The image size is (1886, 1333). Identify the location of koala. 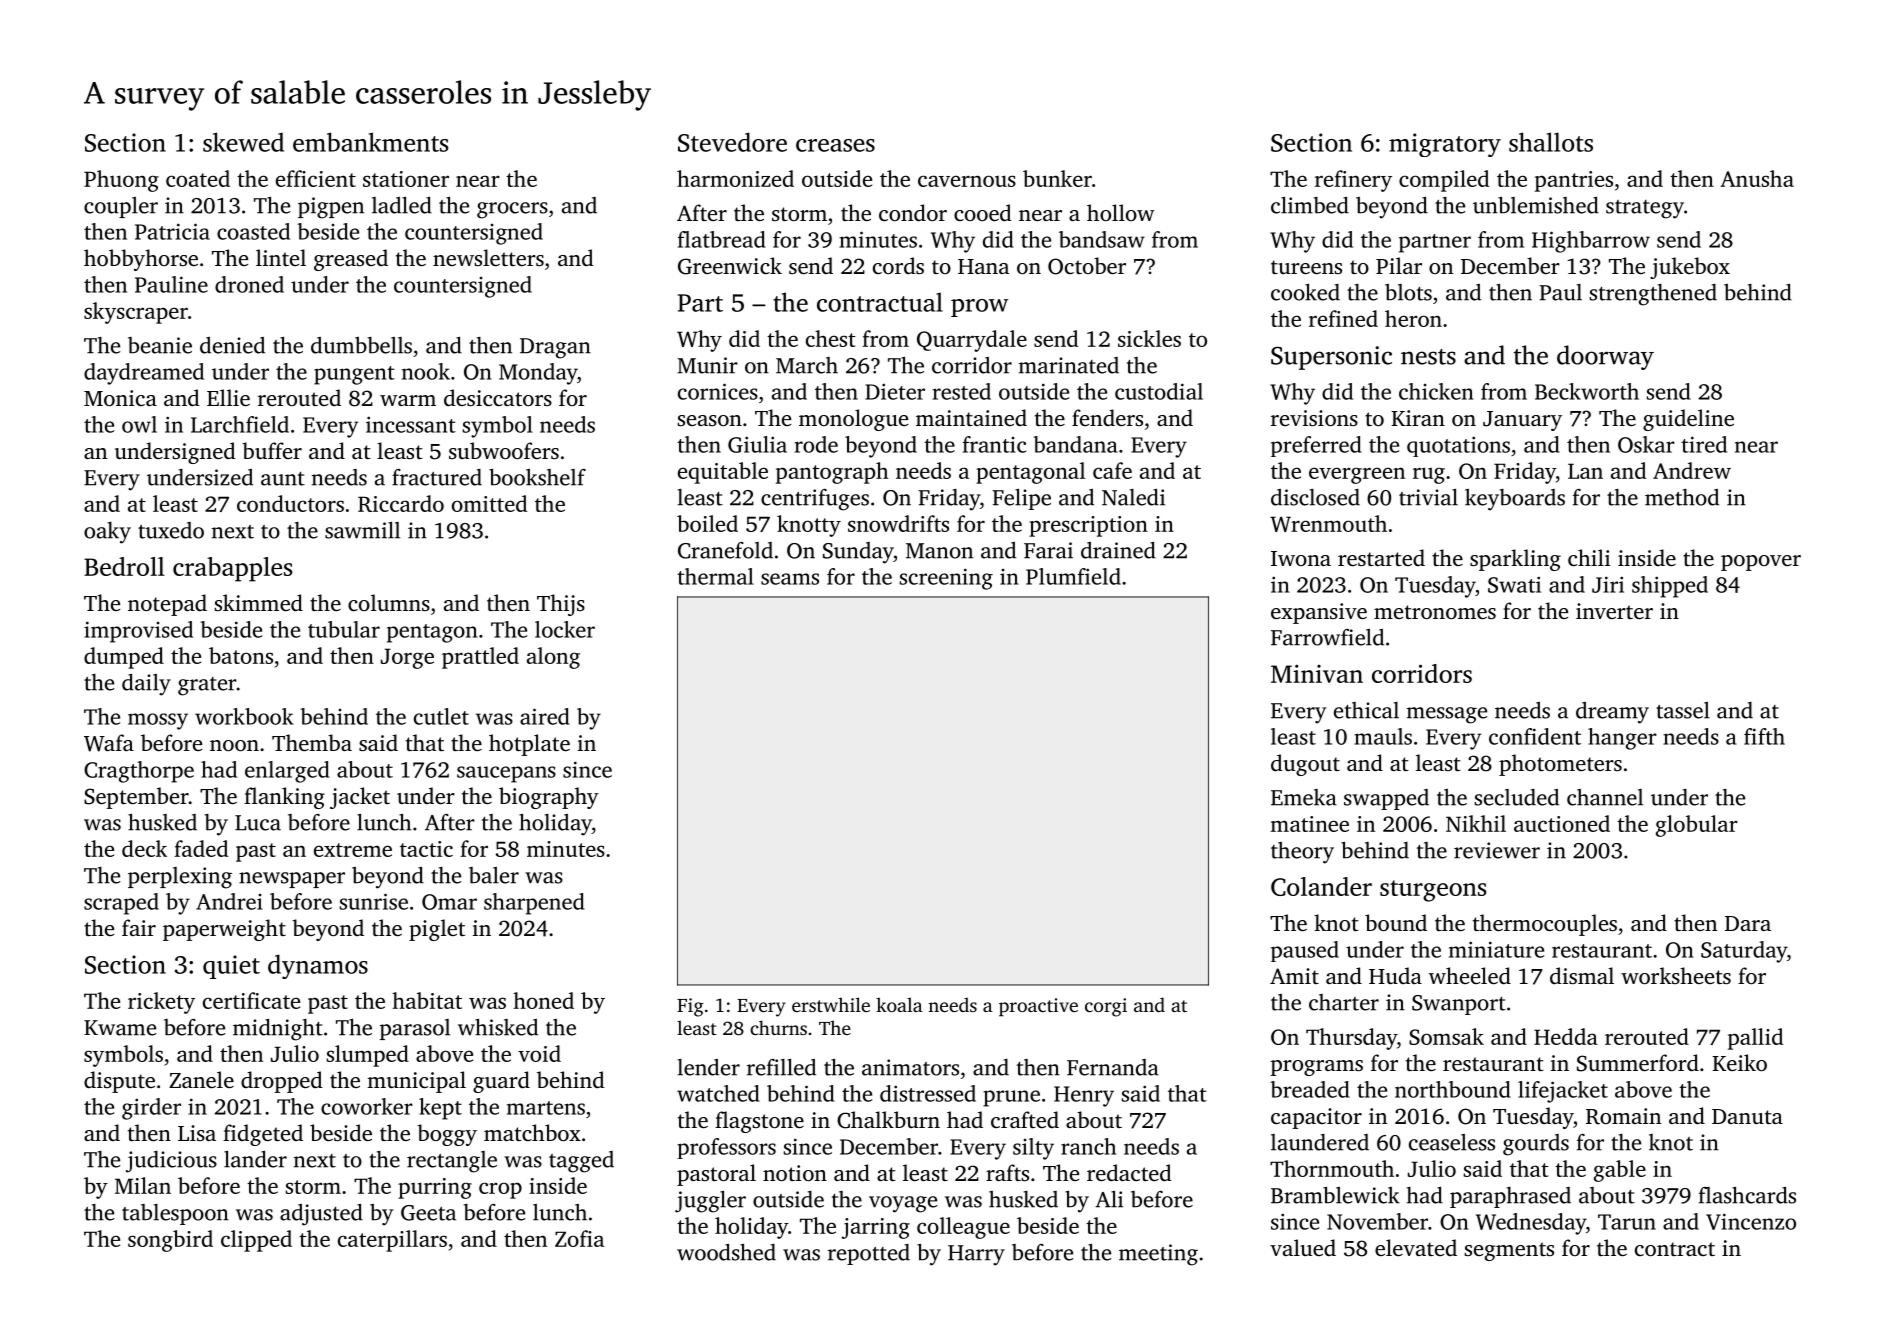
(899, 1004).
